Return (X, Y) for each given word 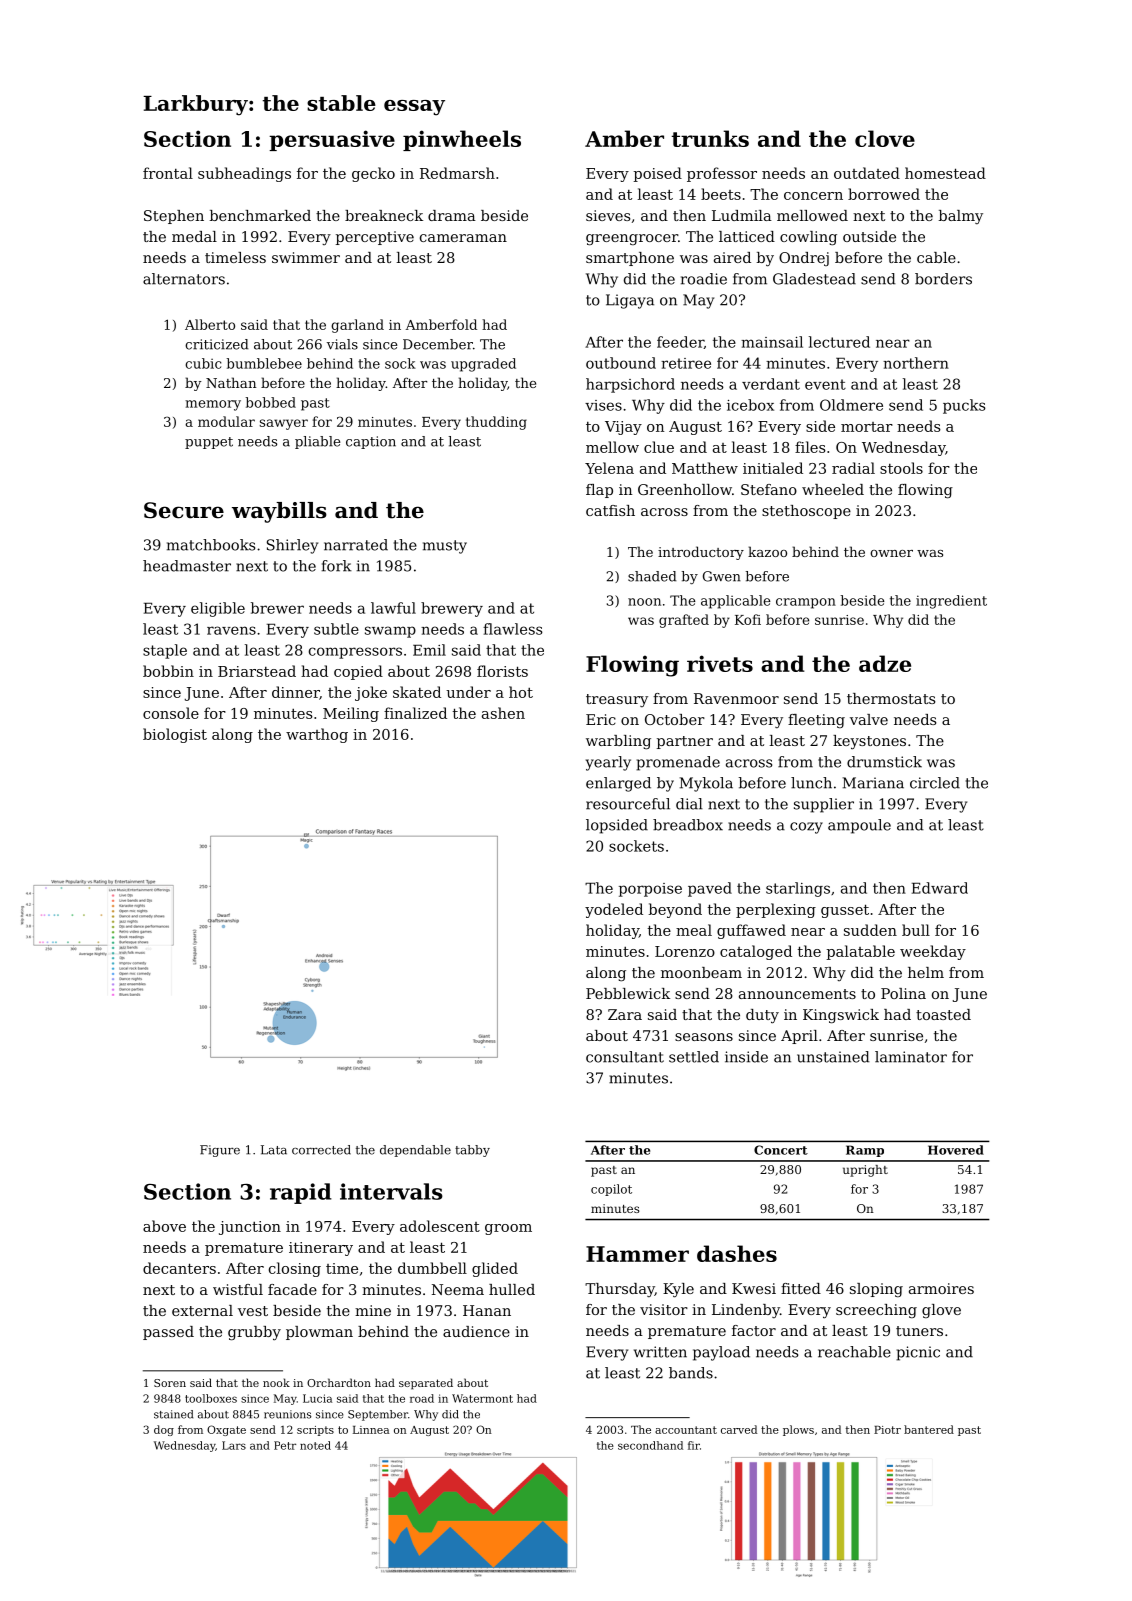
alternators (184, 279)
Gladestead (814, 279)
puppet (209, 443)
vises (603, 405)
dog (164, 1430)
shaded (652, 576)
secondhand (650, 1445)
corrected (321, 1150)
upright (865, 1171)
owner (891, 553)
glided (495, 1269)
